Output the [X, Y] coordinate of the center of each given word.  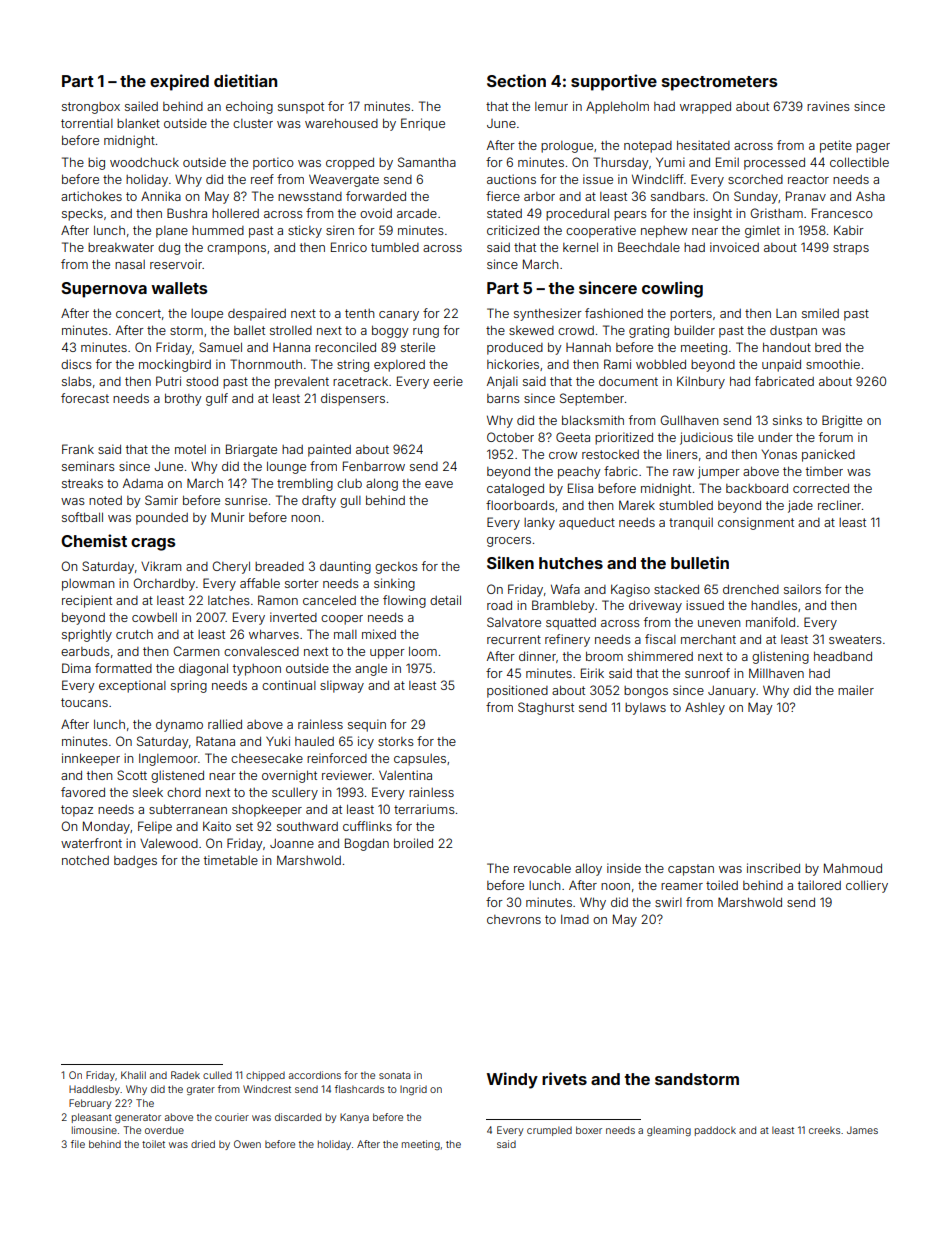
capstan [691, 870]
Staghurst [546, 708]
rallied [225, 724]
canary [399, 316]
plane [172, 232]
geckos [396, 568]
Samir [161, 500]
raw [683, 472]
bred [828, 347]
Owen [247, 1144]
